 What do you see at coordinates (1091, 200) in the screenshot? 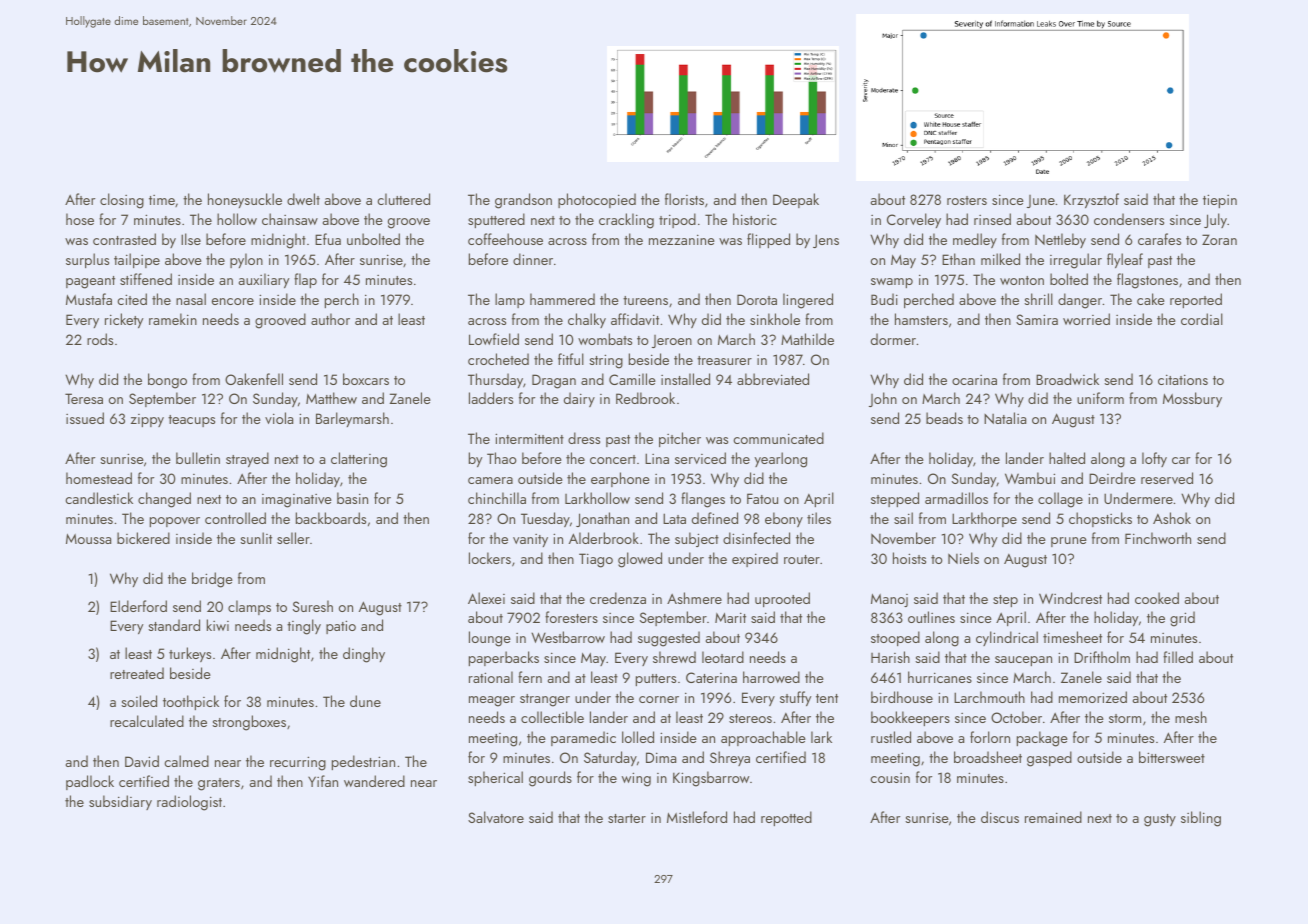
I see `Krzysztof` at bounding box center [1091, 200].
